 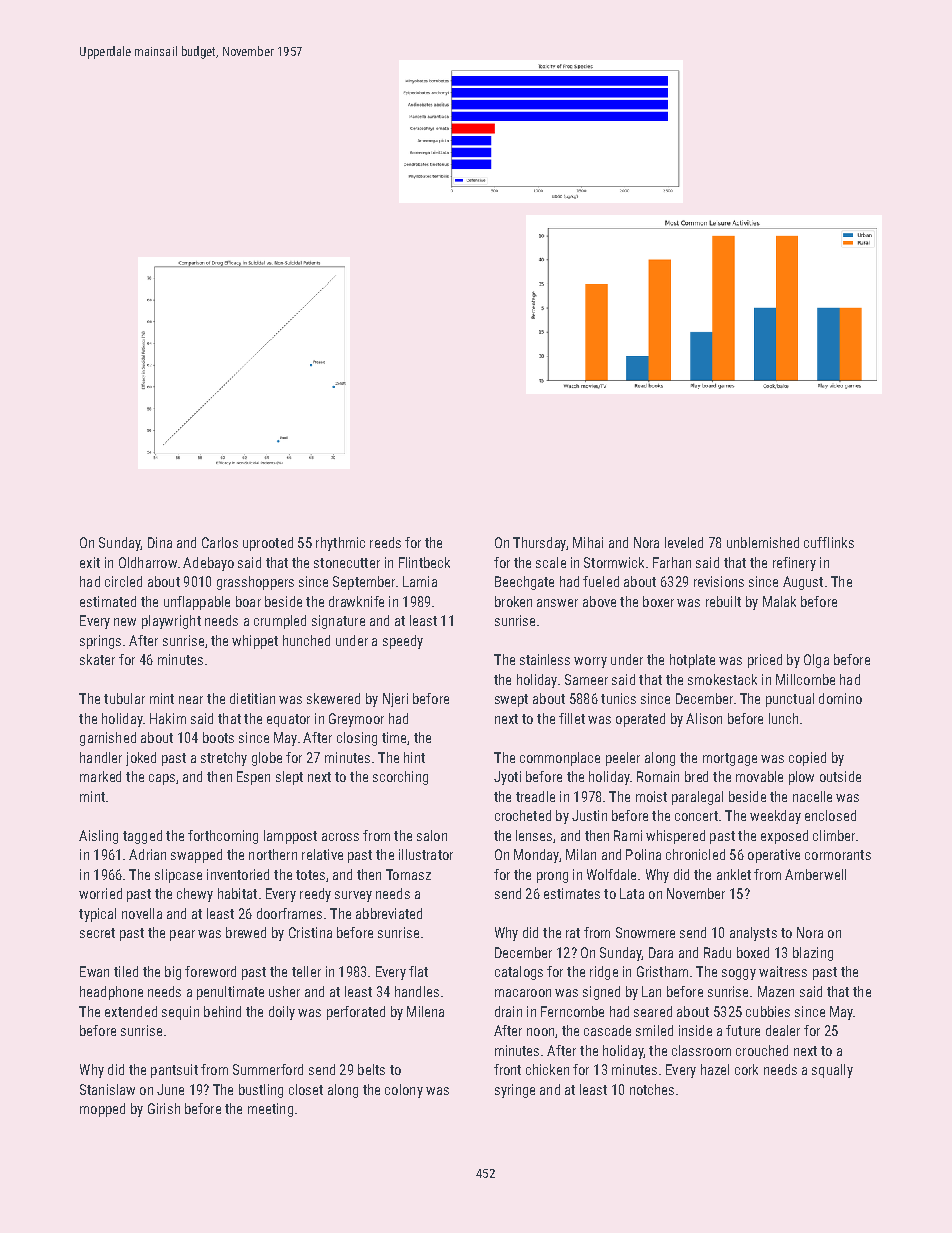 I want to click on pantsuit, so click(x=174, y=1071).
